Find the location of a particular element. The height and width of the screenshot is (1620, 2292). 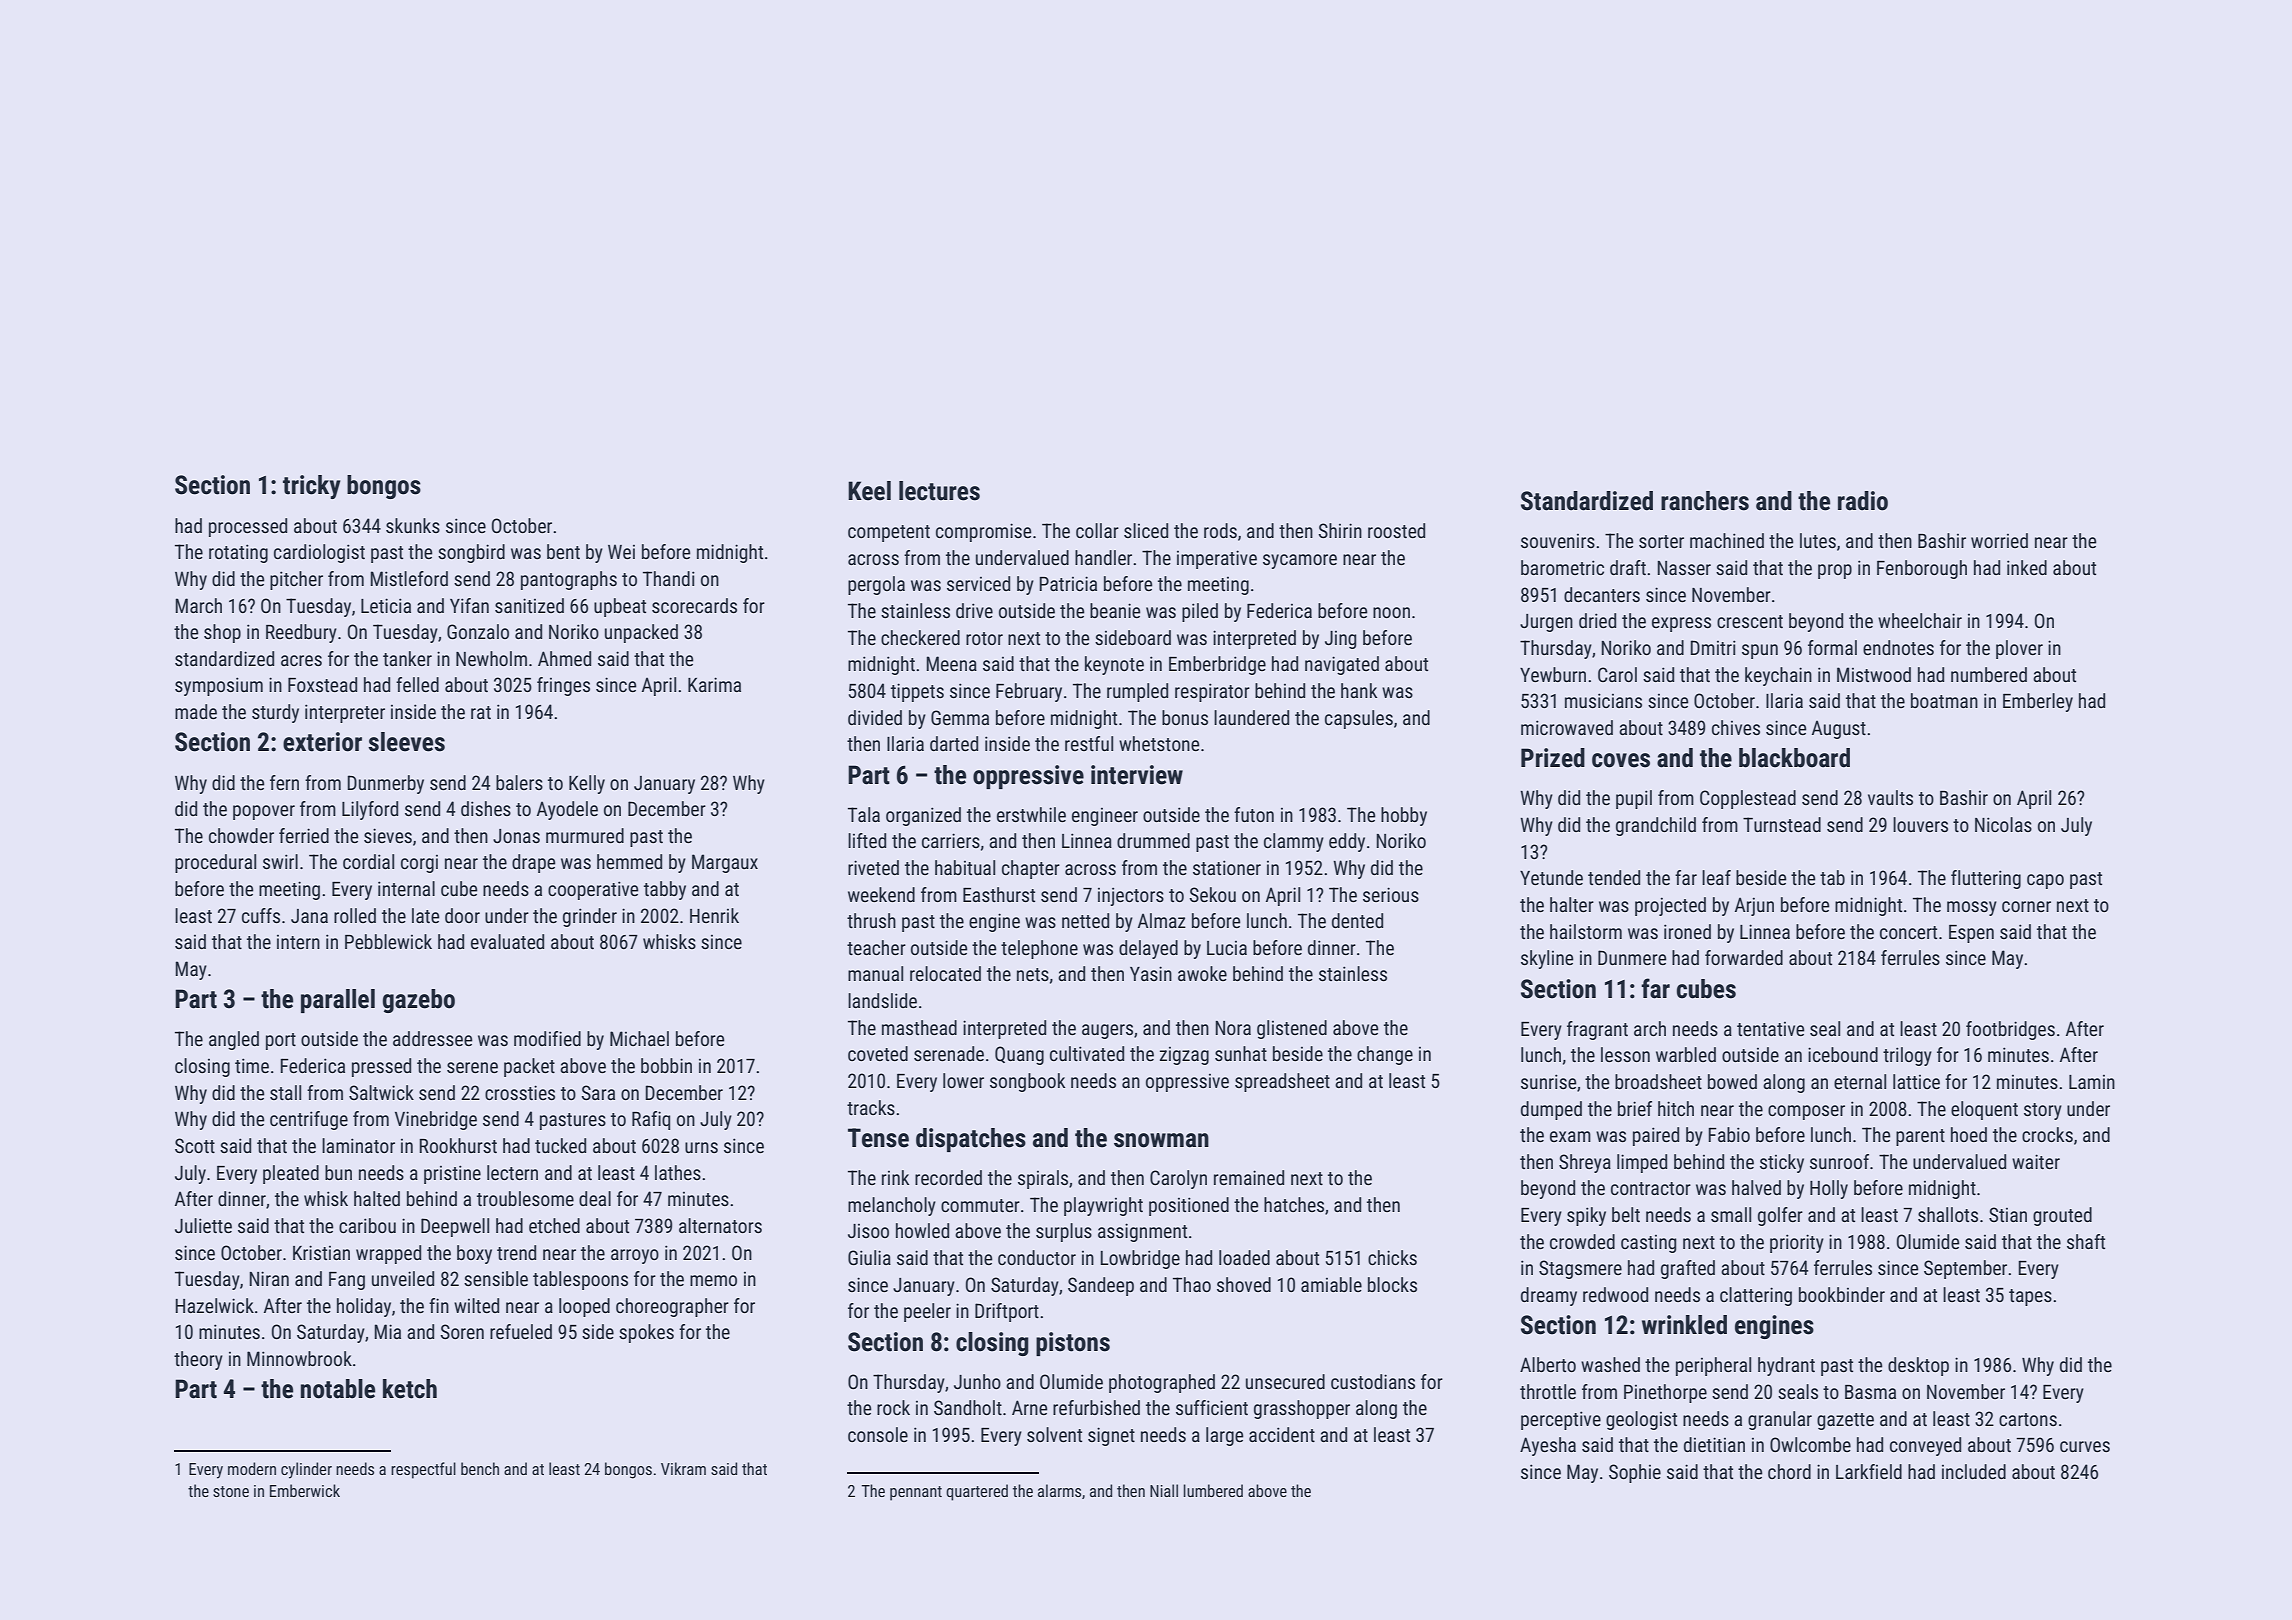

cultivated is located at coordinates (1087, 1053).
